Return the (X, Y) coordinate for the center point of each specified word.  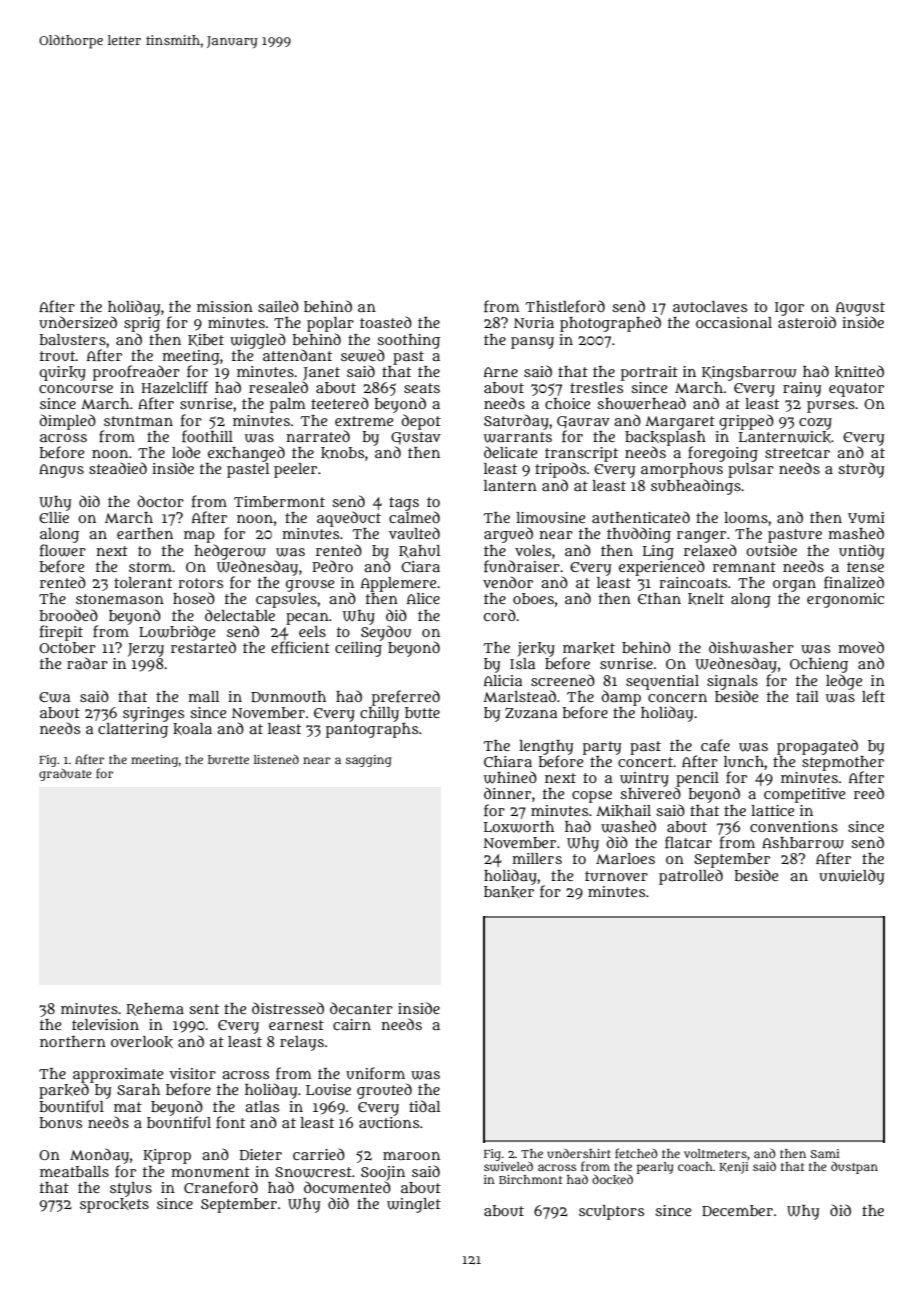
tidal (424, 1106)
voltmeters (715, 1153)
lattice (772, 810)
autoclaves (710, 306)
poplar (330, 324)
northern (73, 1041)
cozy (815, 424)
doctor (160, 501)
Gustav (416, 438)
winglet (414, 1205)
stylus (131, 1189)
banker (509, 892)
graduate (65, 775)
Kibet (206, 340)
